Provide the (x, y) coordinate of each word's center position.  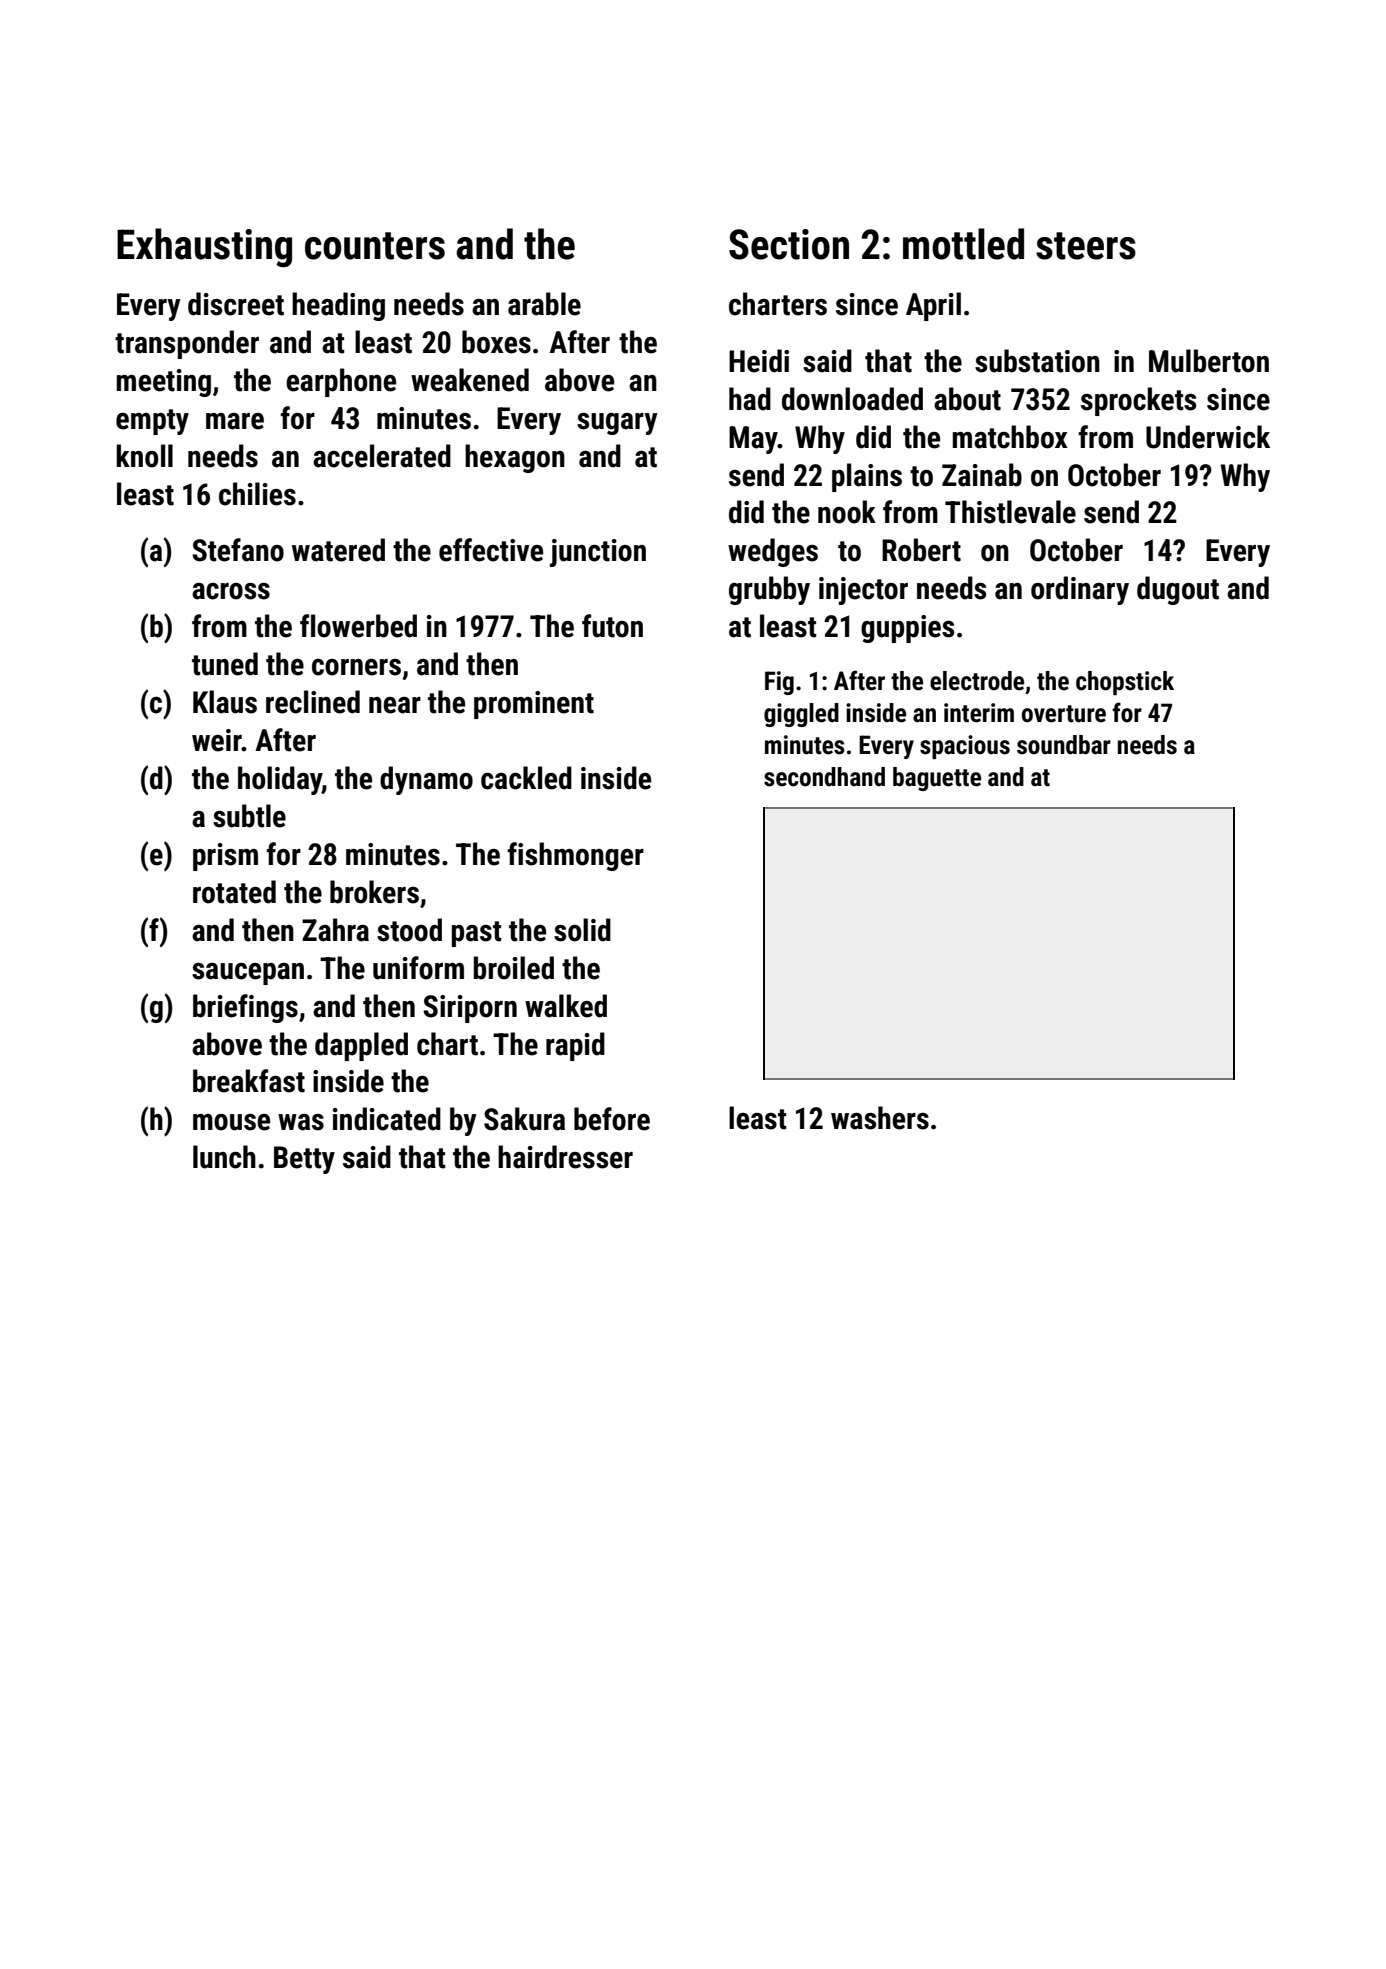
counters (375, 246)
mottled (963, 244)
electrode (977, 681)
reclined (313, 702)
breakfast (249, 1081)
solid (582, 930)
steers (1086, 246)
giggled (801, 715)
